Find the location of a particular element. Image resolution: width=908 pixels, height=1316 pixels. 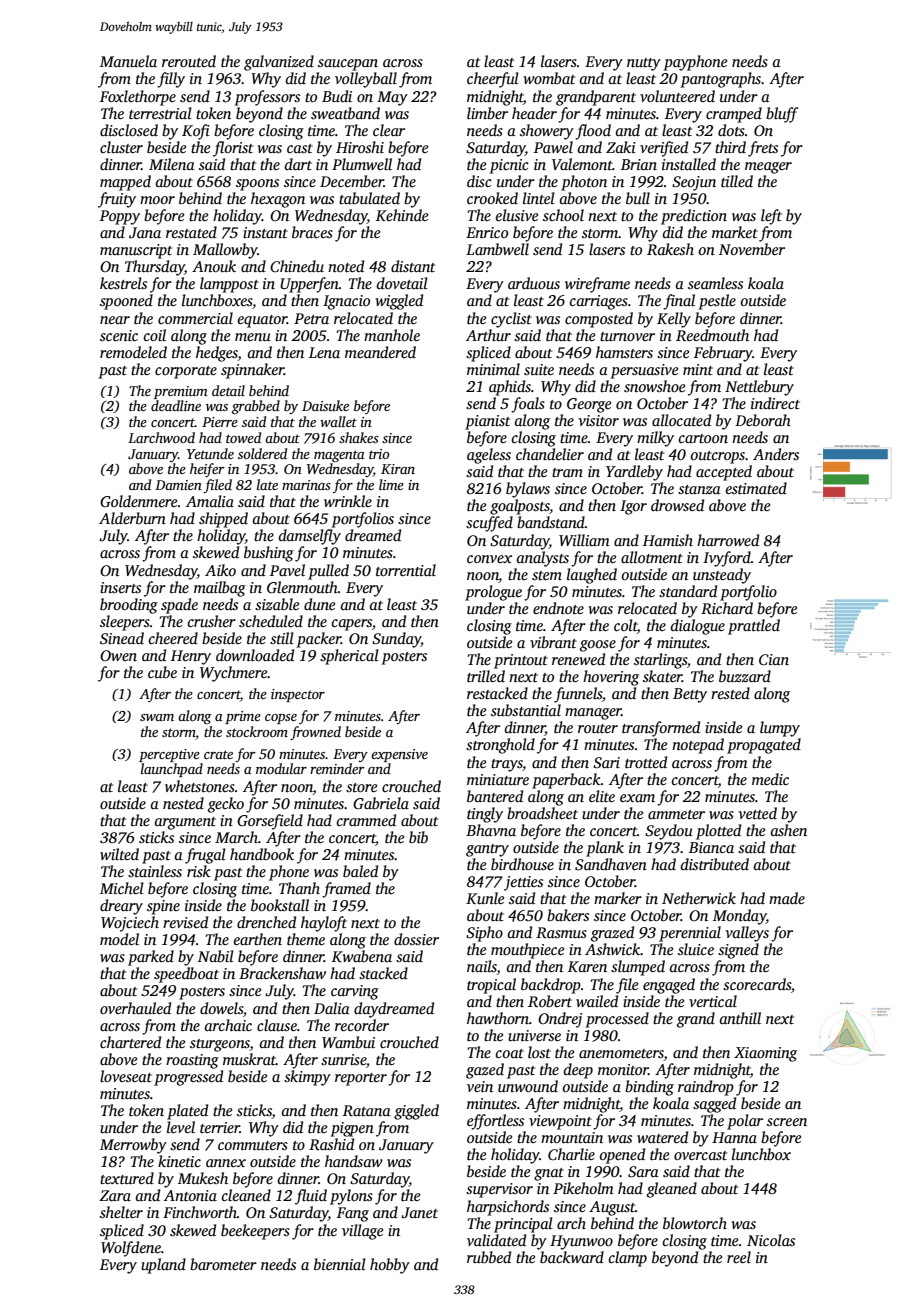

Wolfdene is located at coordinates (131, 1249).
